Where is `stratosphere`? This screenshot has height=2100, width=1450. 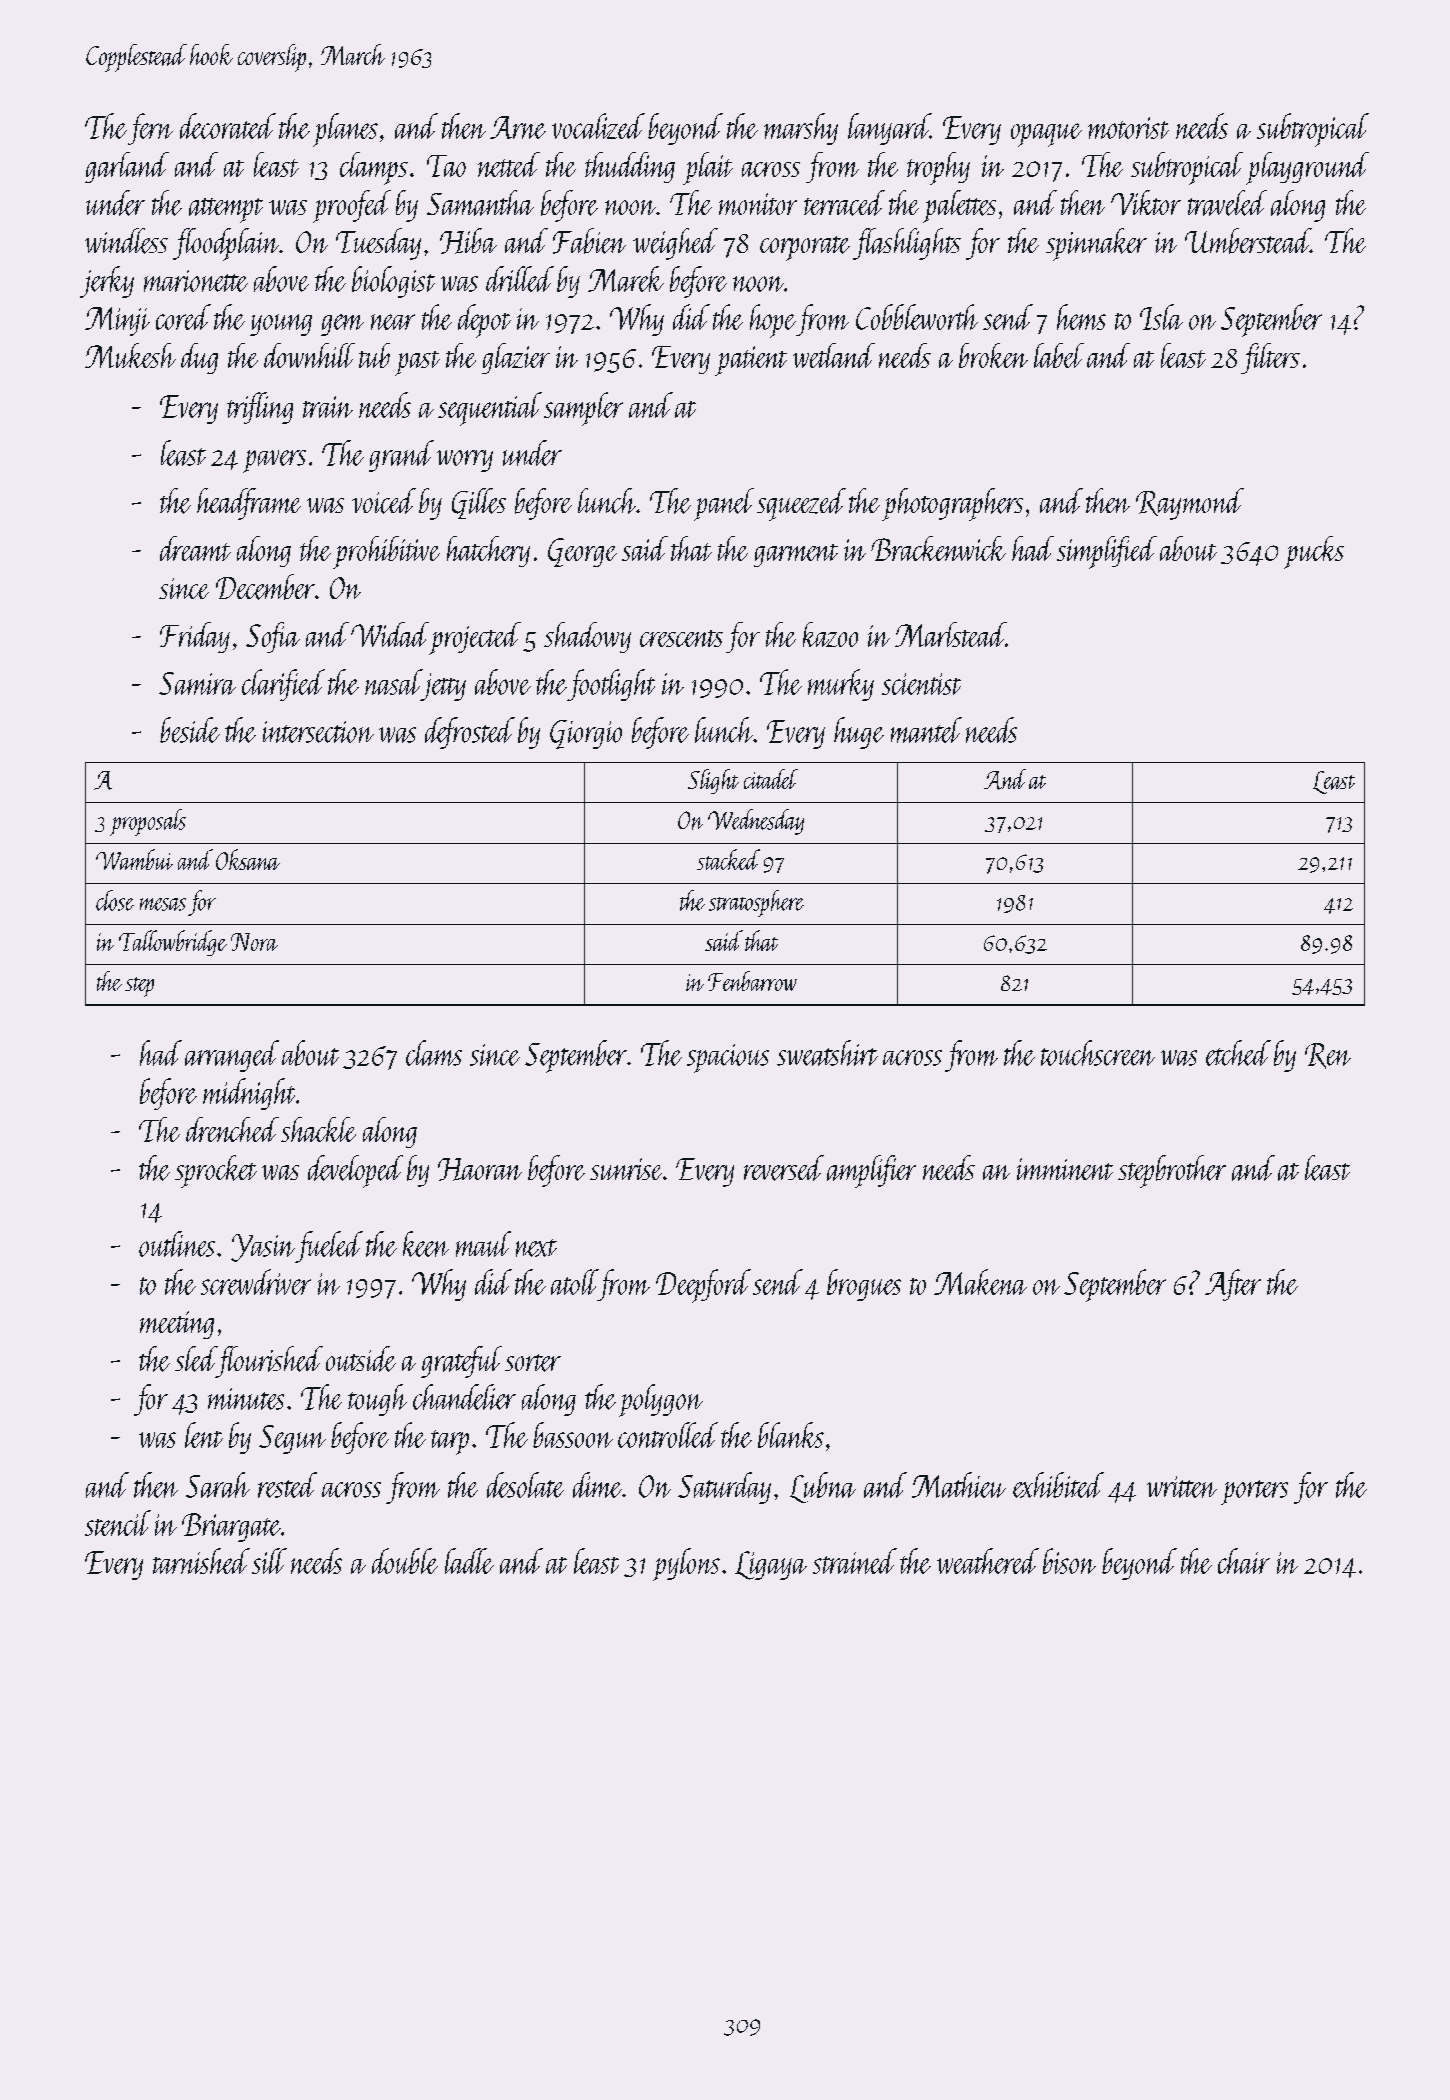 stratosphere is located at coordinates (756, 903).
